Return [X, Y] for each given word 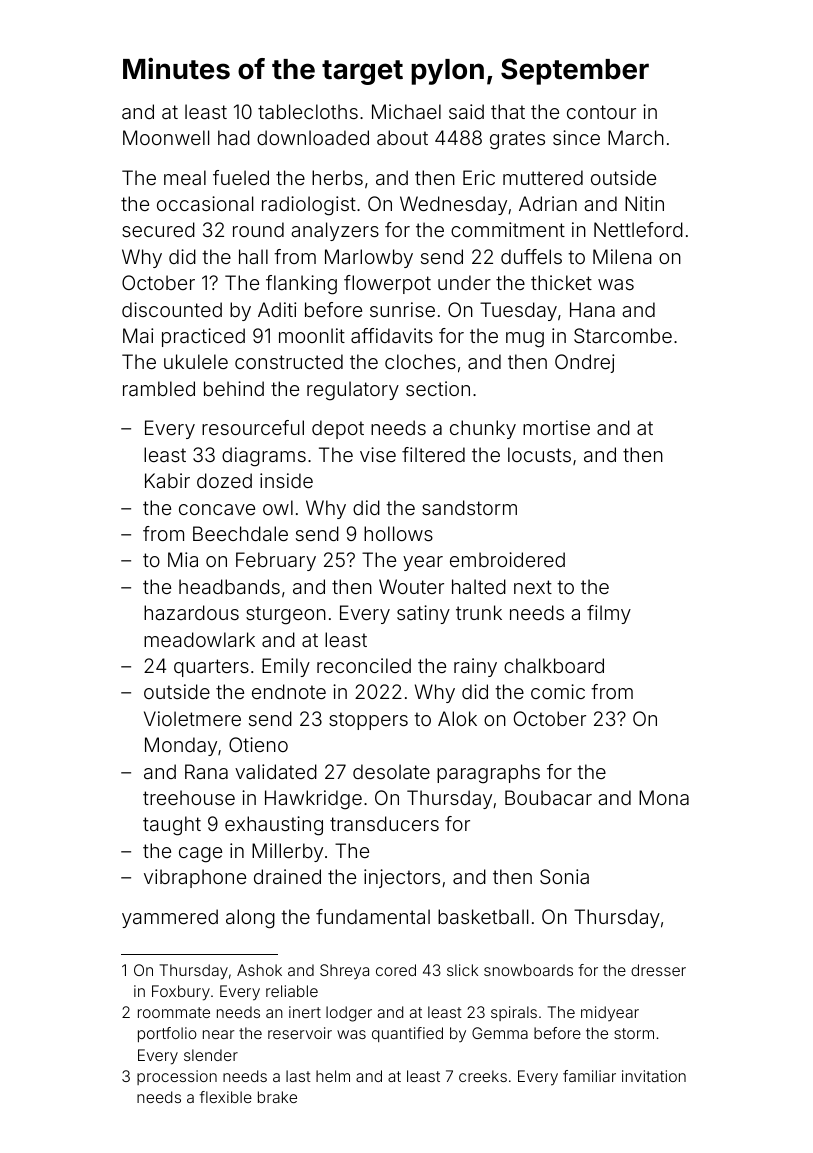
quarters [211, 668]
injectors [402, 878]
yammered [170, 918]
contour [601, 112]
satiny [423, 614]
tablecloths [308, 111]
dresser [658, 970]
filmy [609, 614]
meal [185, 177]
